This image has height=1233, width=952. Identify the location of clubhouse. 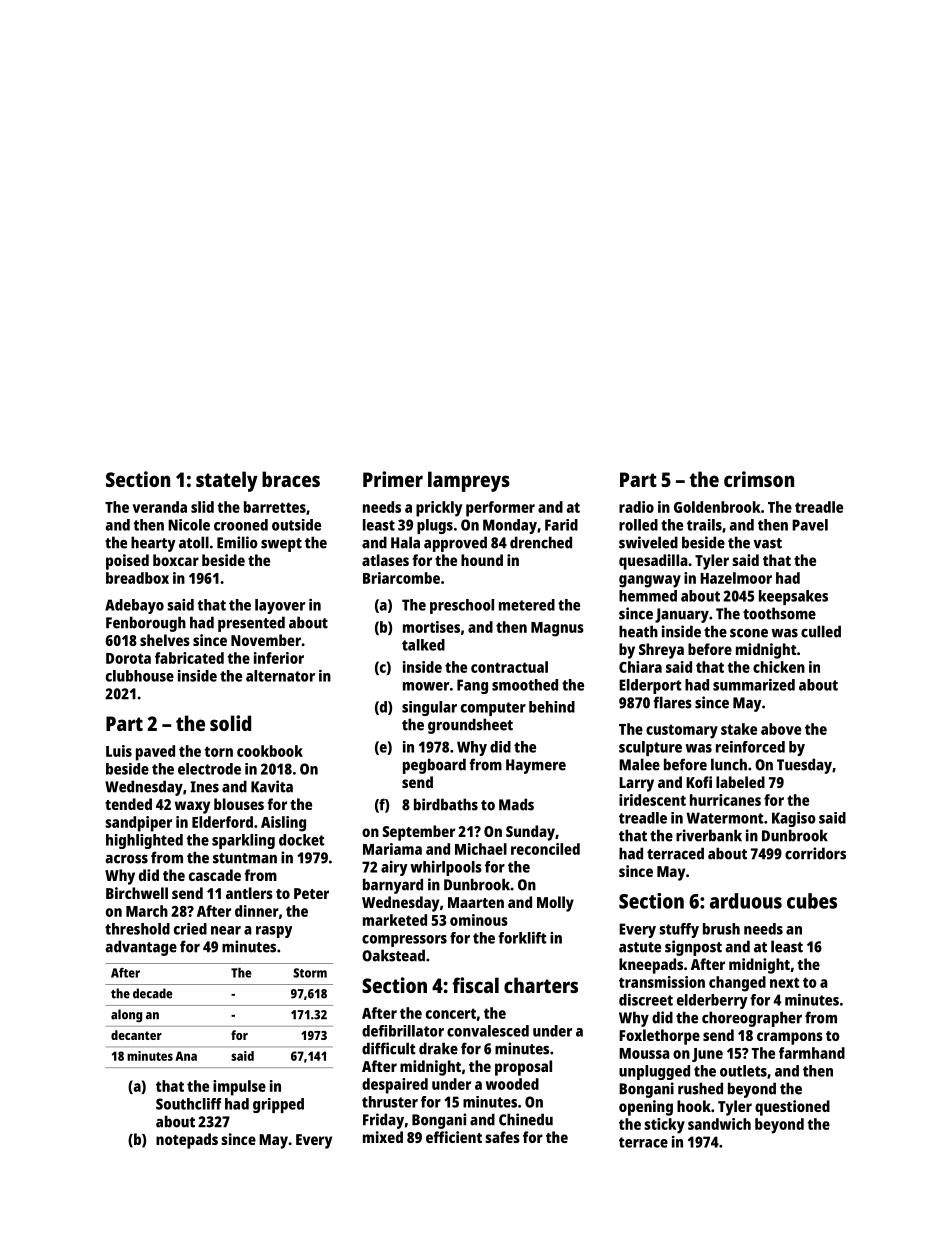
(140, 676).
